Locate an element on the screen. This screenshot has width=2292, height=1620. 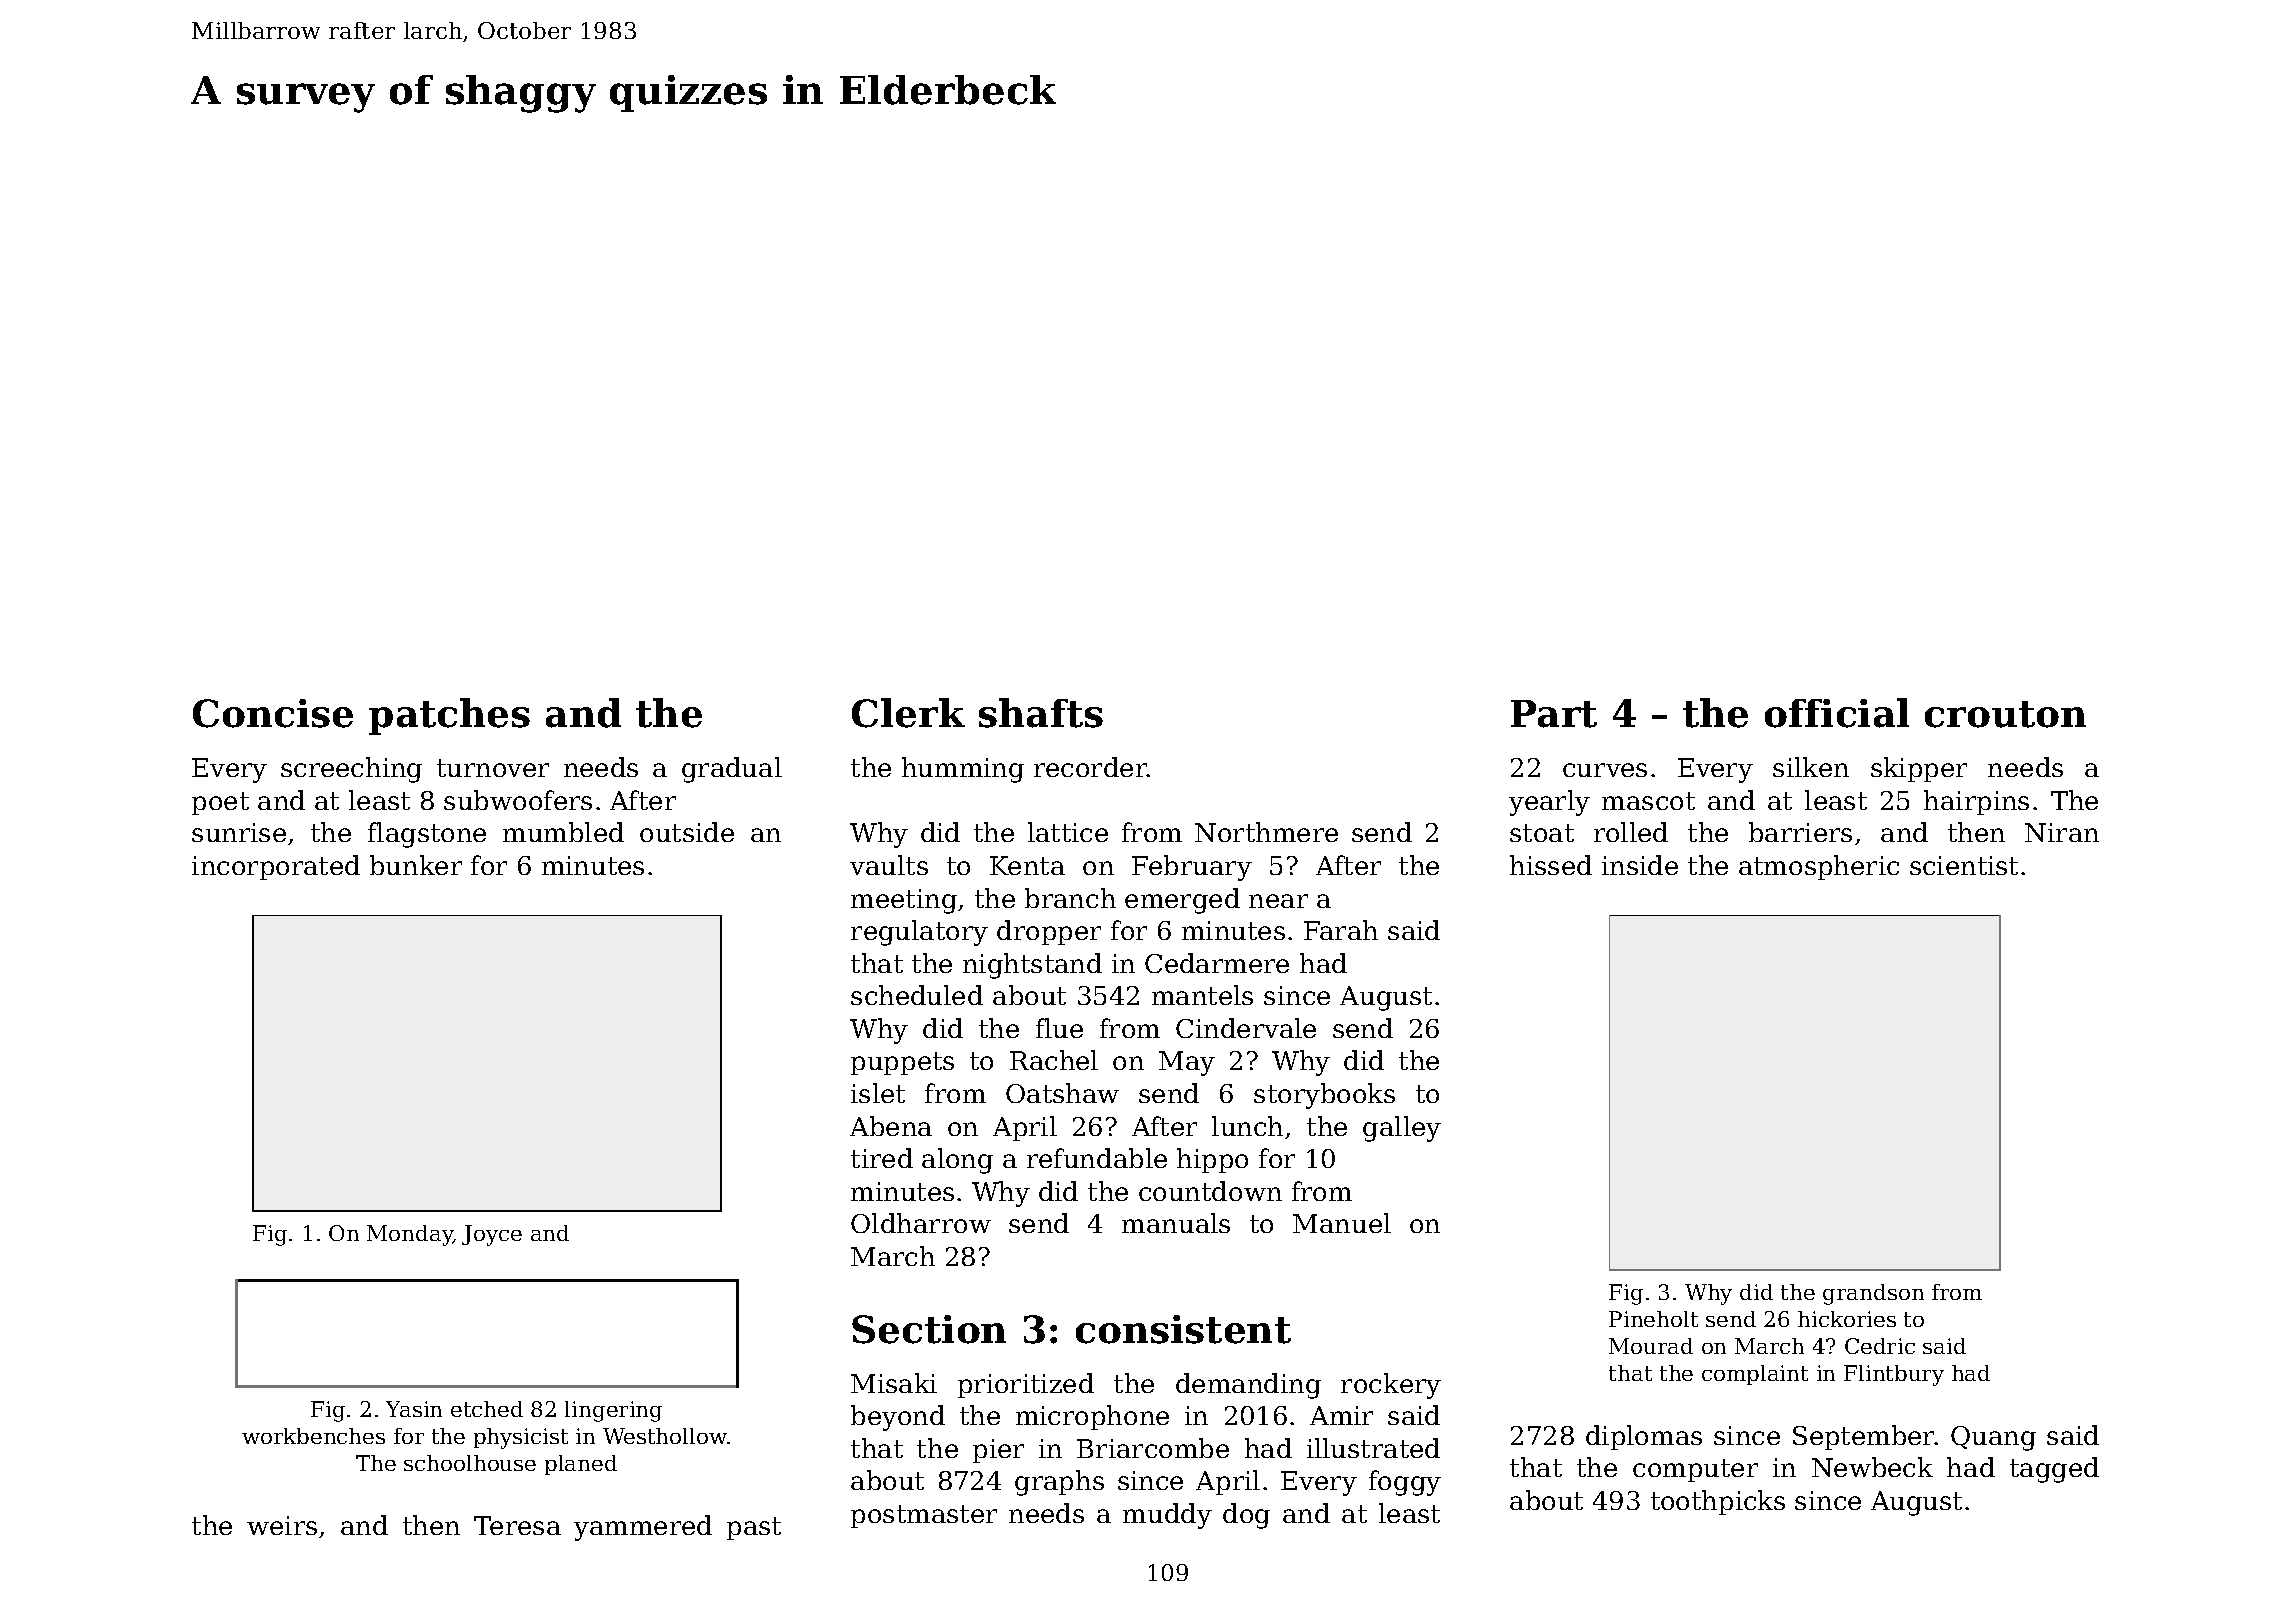
yammered is located at coordinates (643, 1528).
